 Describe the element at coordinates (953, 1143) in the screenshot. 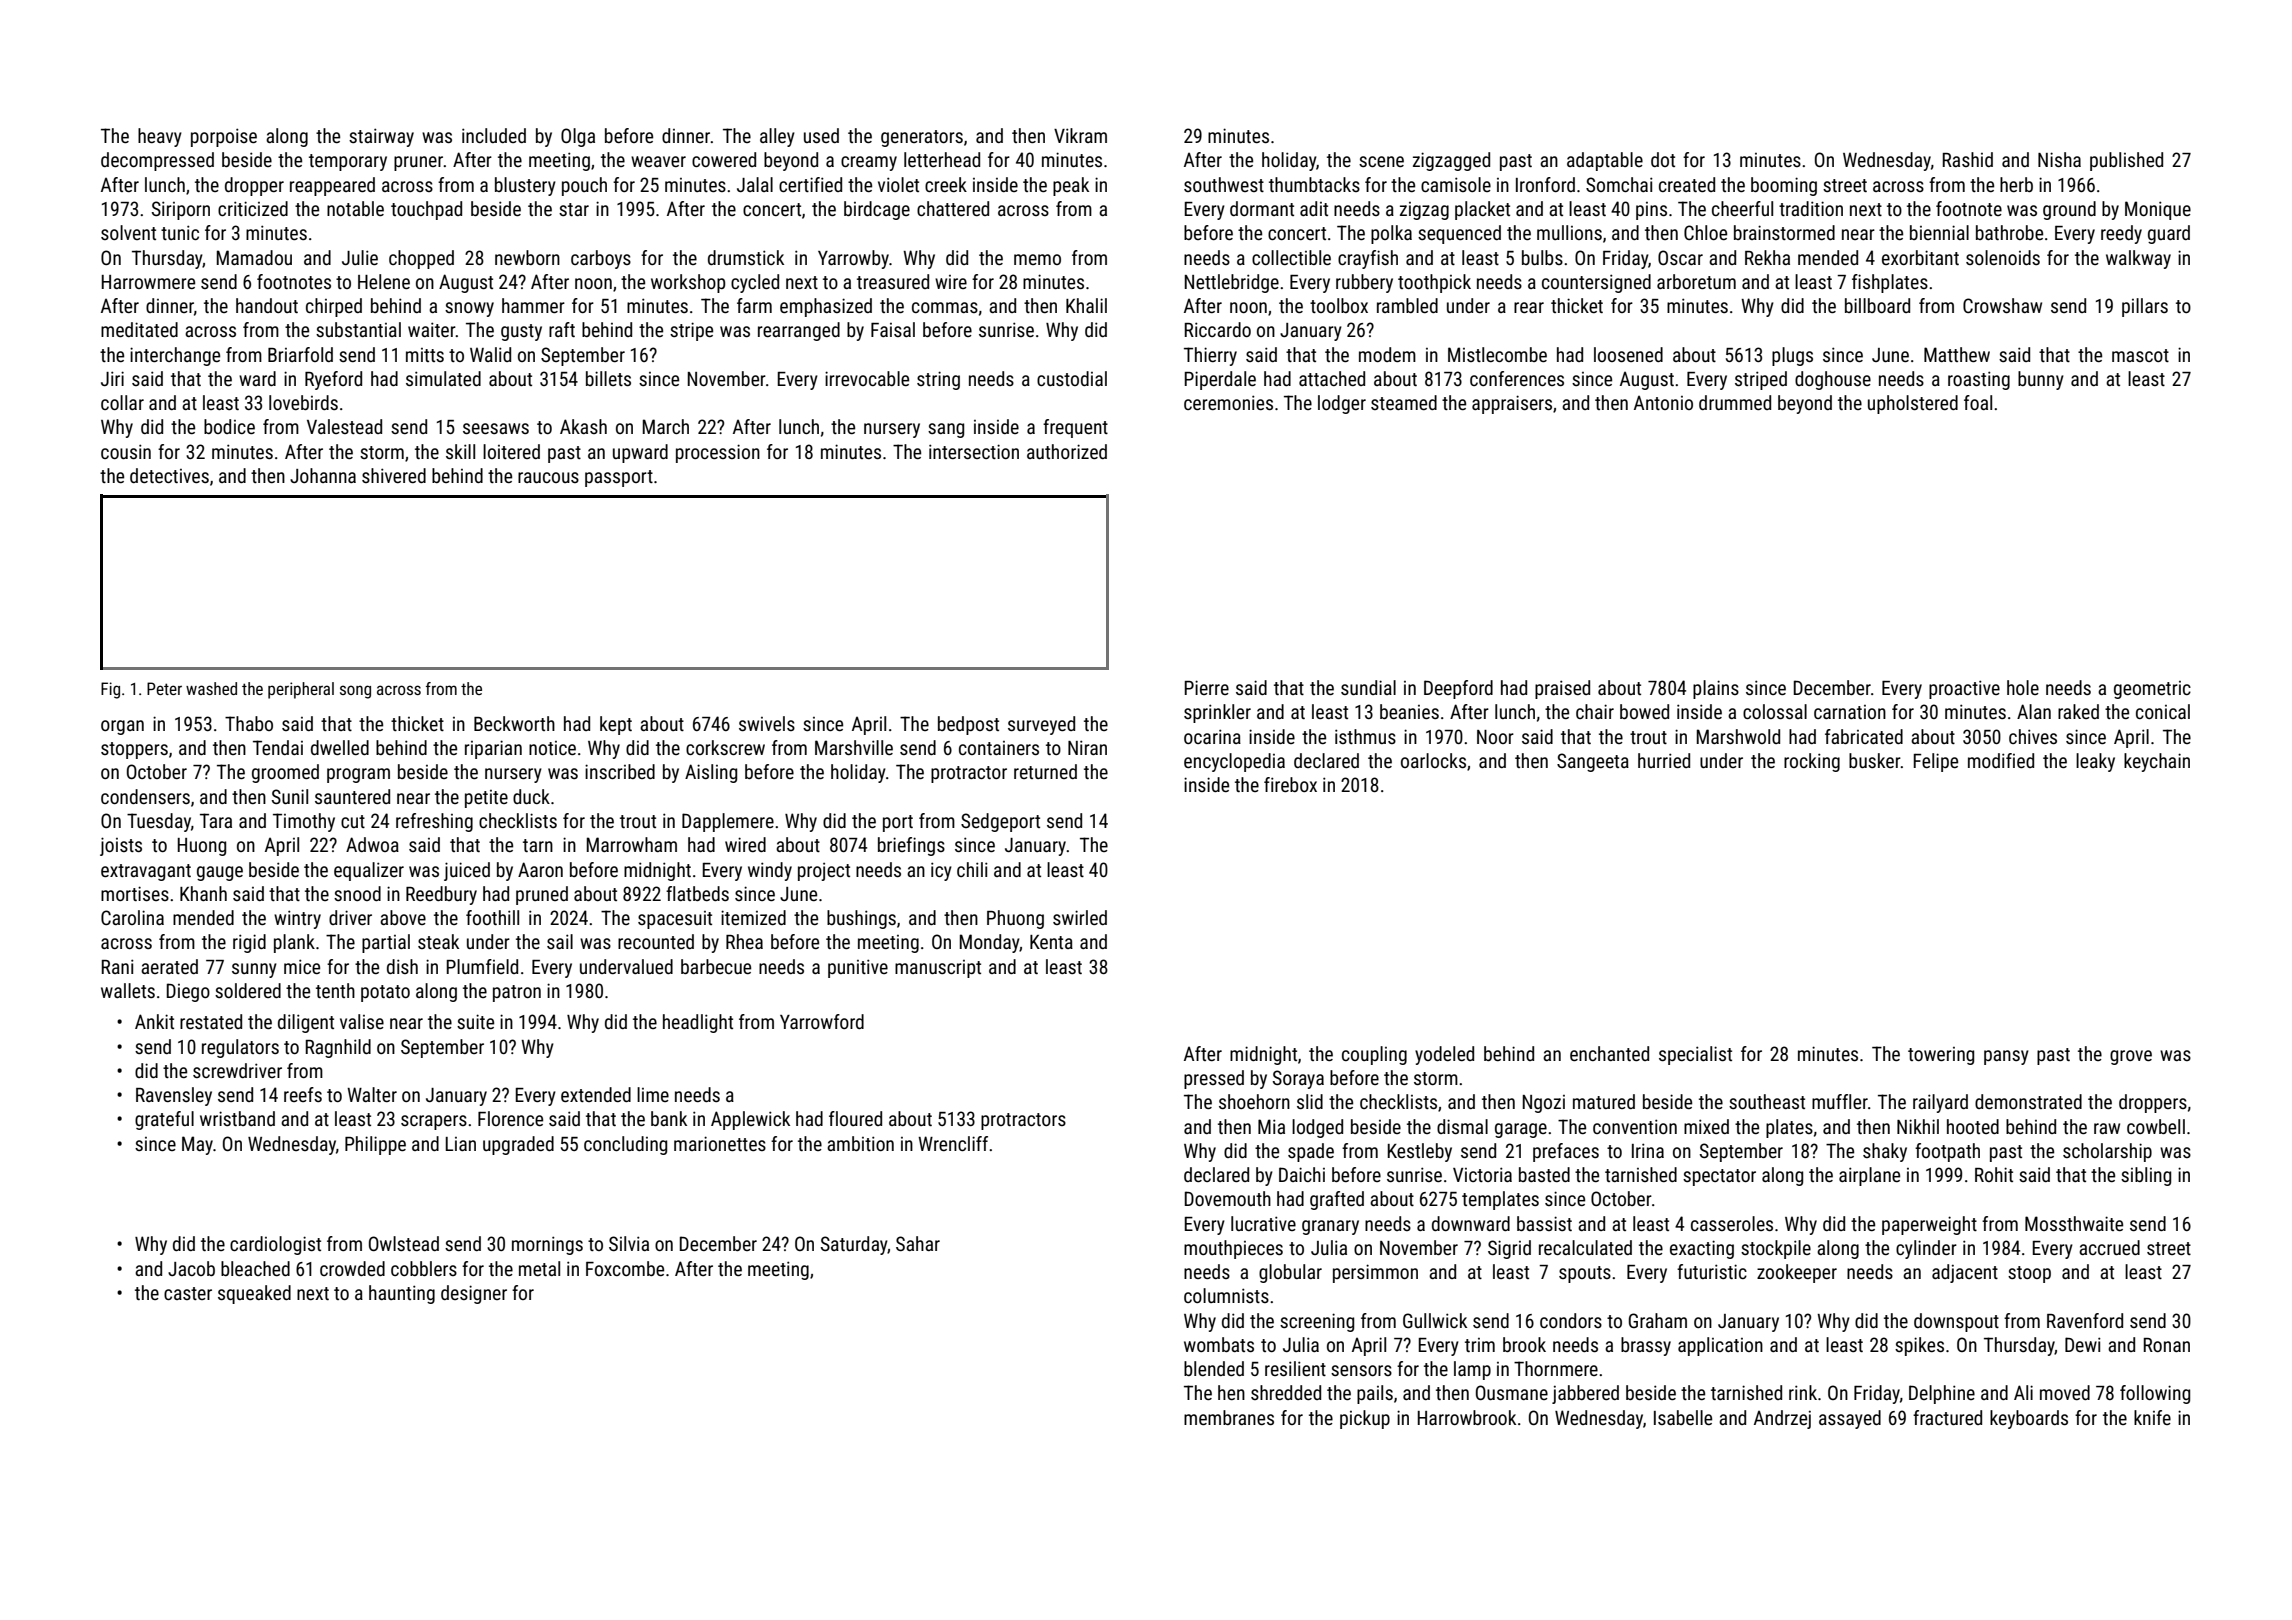

I see `Wrencliff` at that location.
